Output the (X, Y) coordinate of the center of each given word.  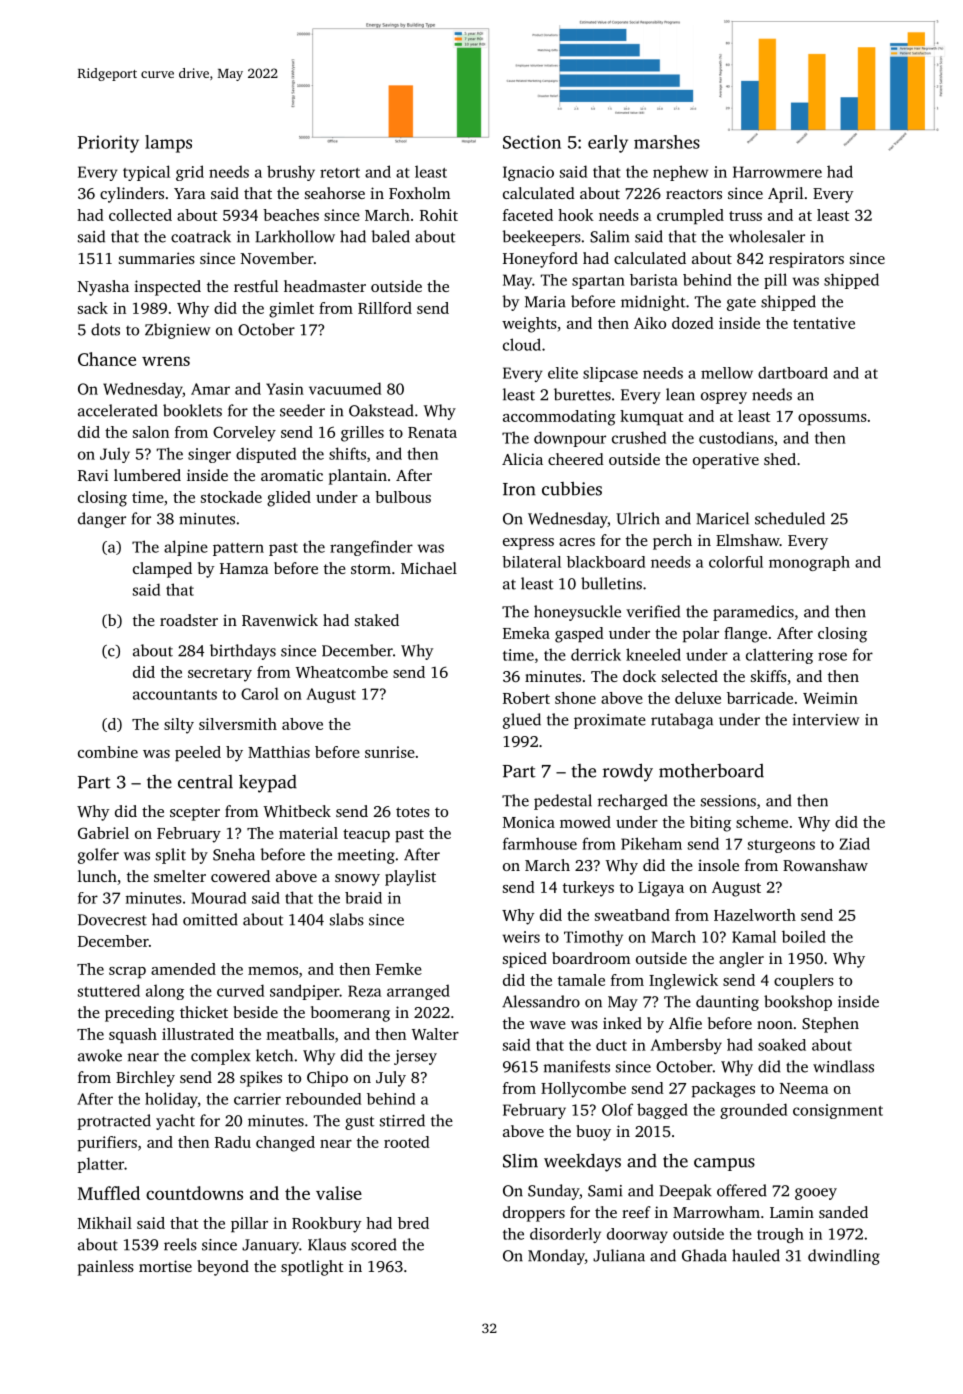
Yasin (285, 389)
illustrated (198, 1034)
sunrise (390, 752)
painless (106, 1268)
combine (108, 752)
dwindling (844, 1257)
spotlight (312, 1268)
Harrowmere (777, 172)
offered (742, 1190)
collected (140, 215)
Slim (520, 1161)
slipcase (610, 374)
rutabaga (682, 721)
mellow (727, 373)
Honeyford (540, 260)
